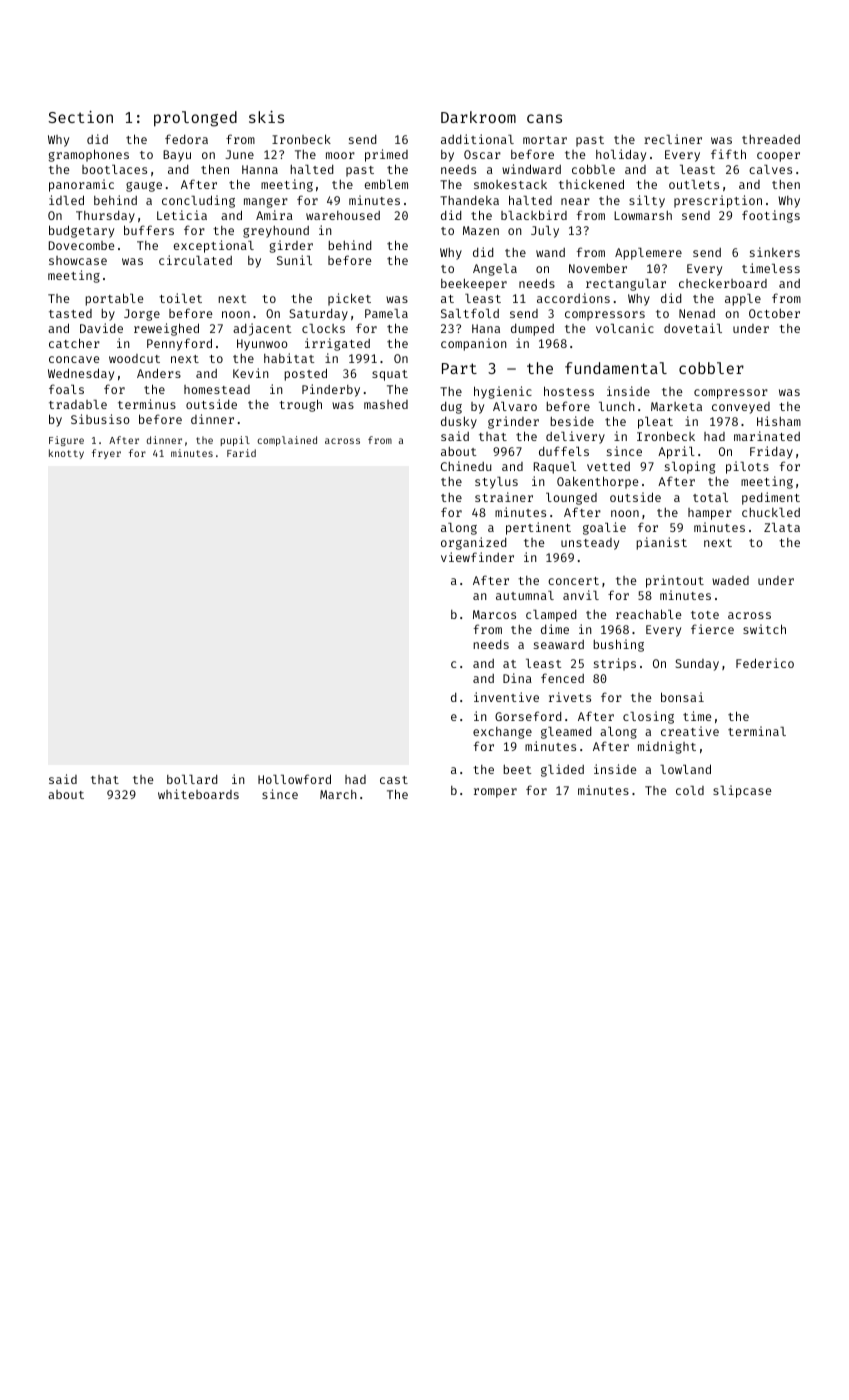  I want to click on strainer, so click(504, 497).
